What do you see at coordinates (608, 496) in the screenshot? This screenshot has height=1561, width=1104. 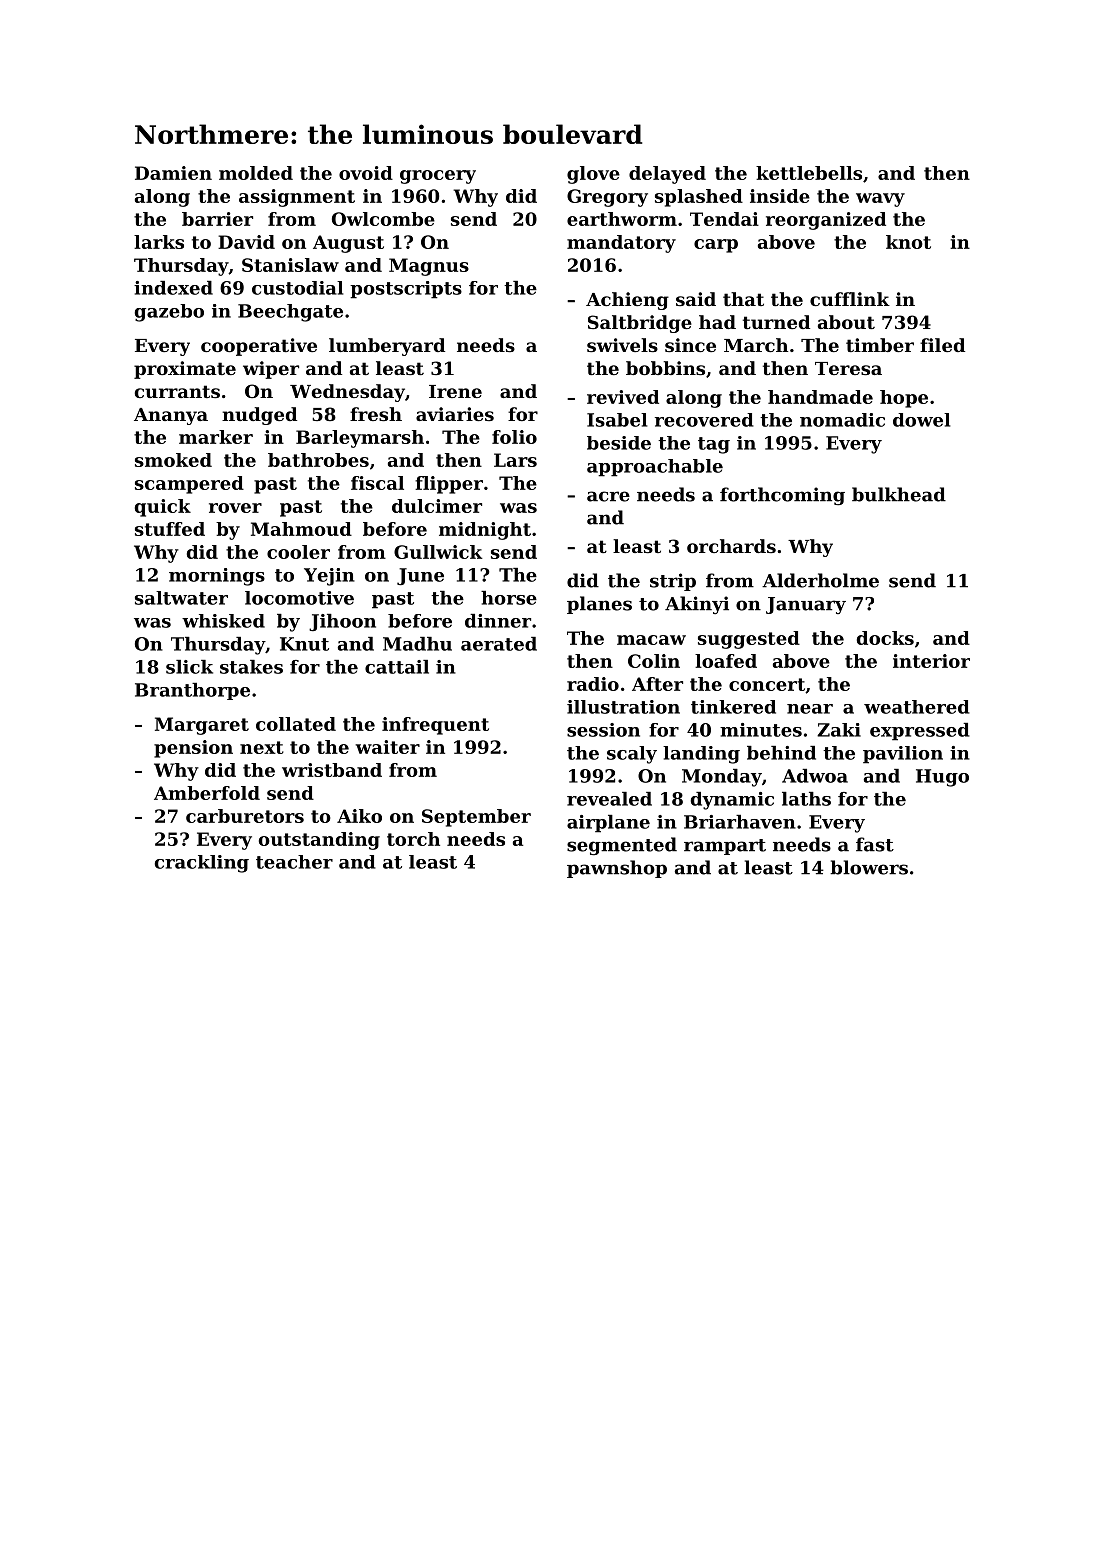 I see `acre` at bounding box center [608, 496].
